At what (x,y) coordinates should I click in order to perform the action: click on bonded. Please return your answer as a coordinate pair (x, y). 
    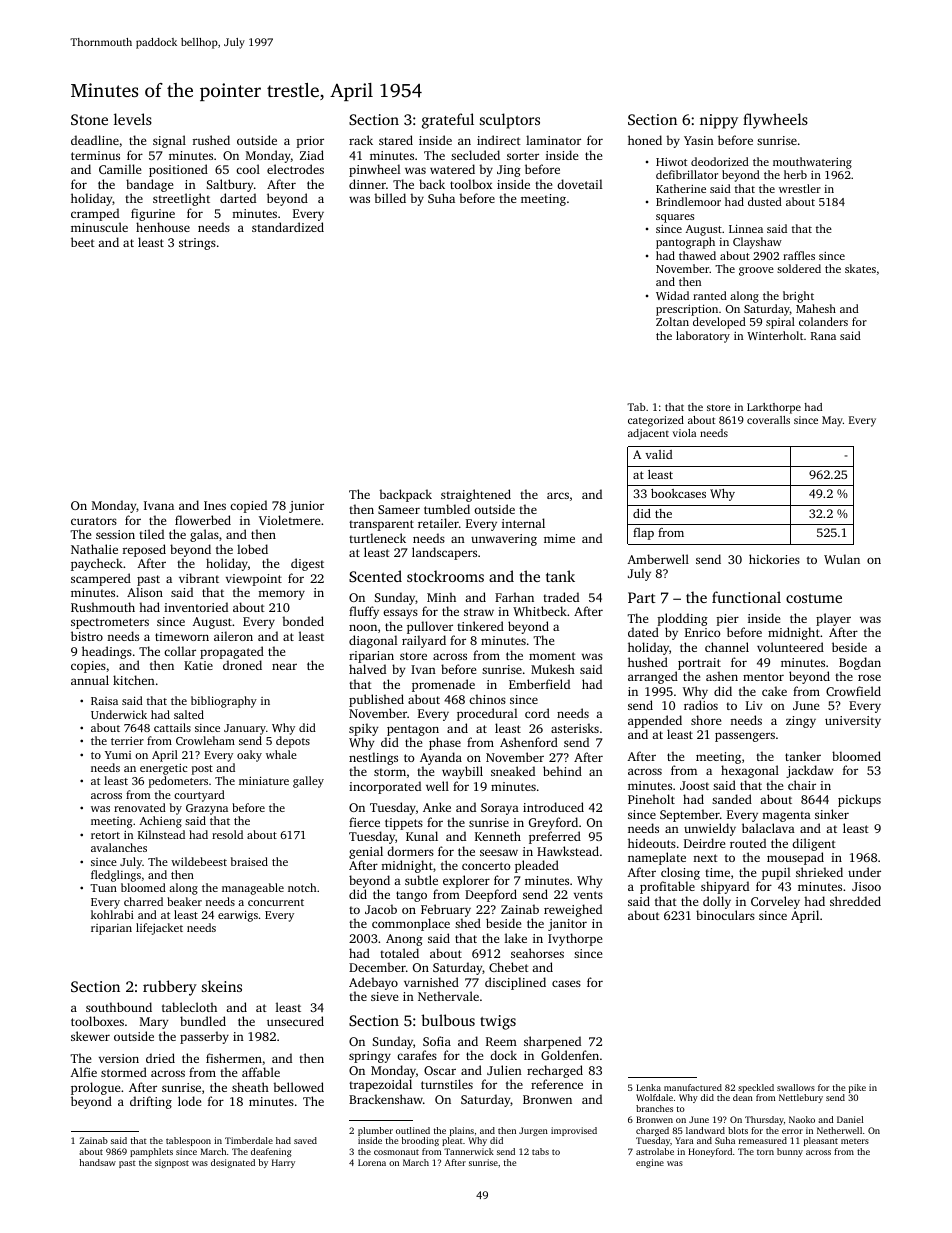
    Looking at the image, I should click on (303, 621).
